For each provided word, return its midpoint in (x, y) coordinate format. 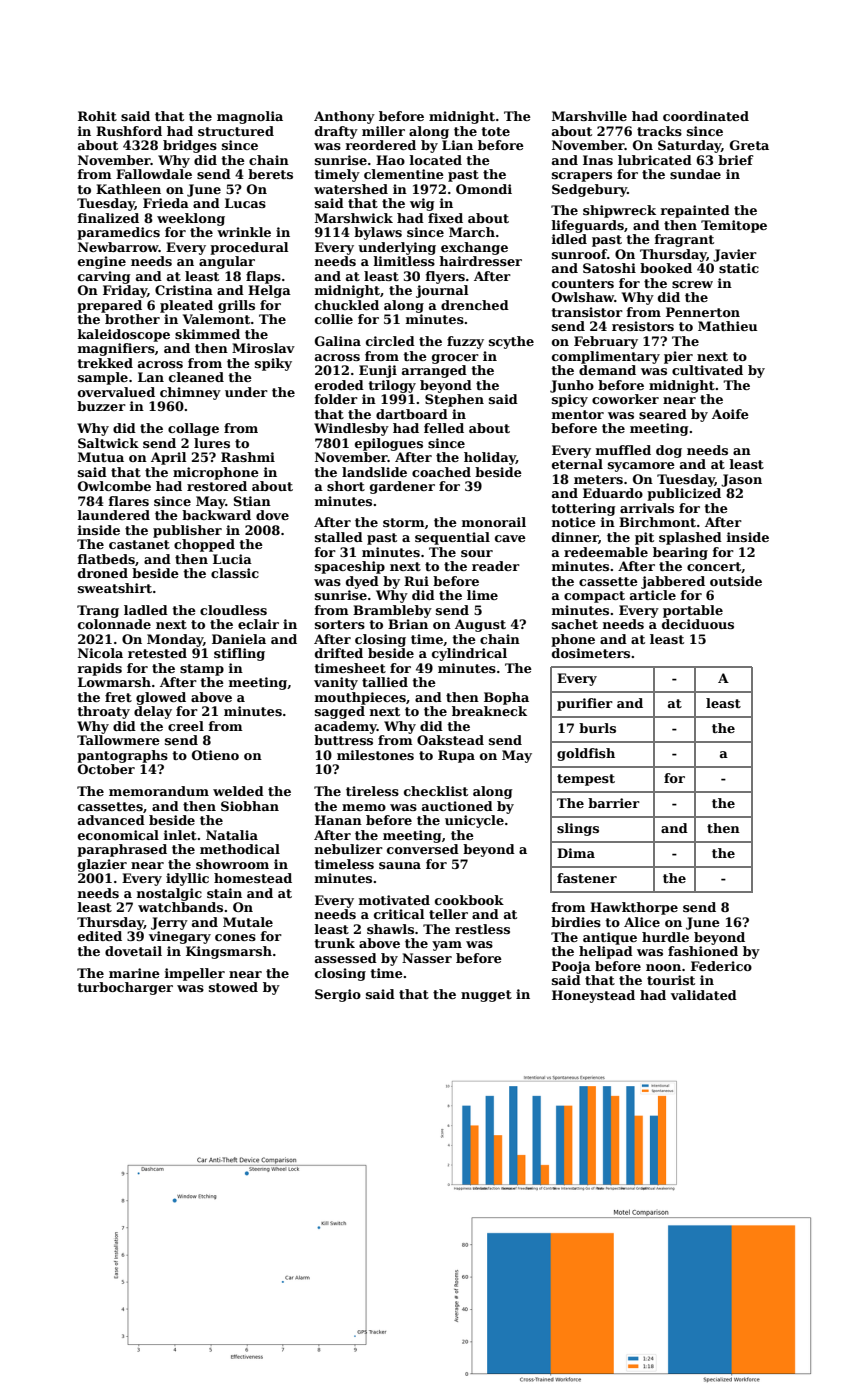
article (653, 595)
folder (336, 399)
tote (495, 131)
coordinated (706, 116)
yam (447, 946)
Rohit (97, 116)
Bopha (506, 698)
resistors (643, 326)
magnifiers (116, 349)
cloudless (233, 610)
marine (134, 973)
